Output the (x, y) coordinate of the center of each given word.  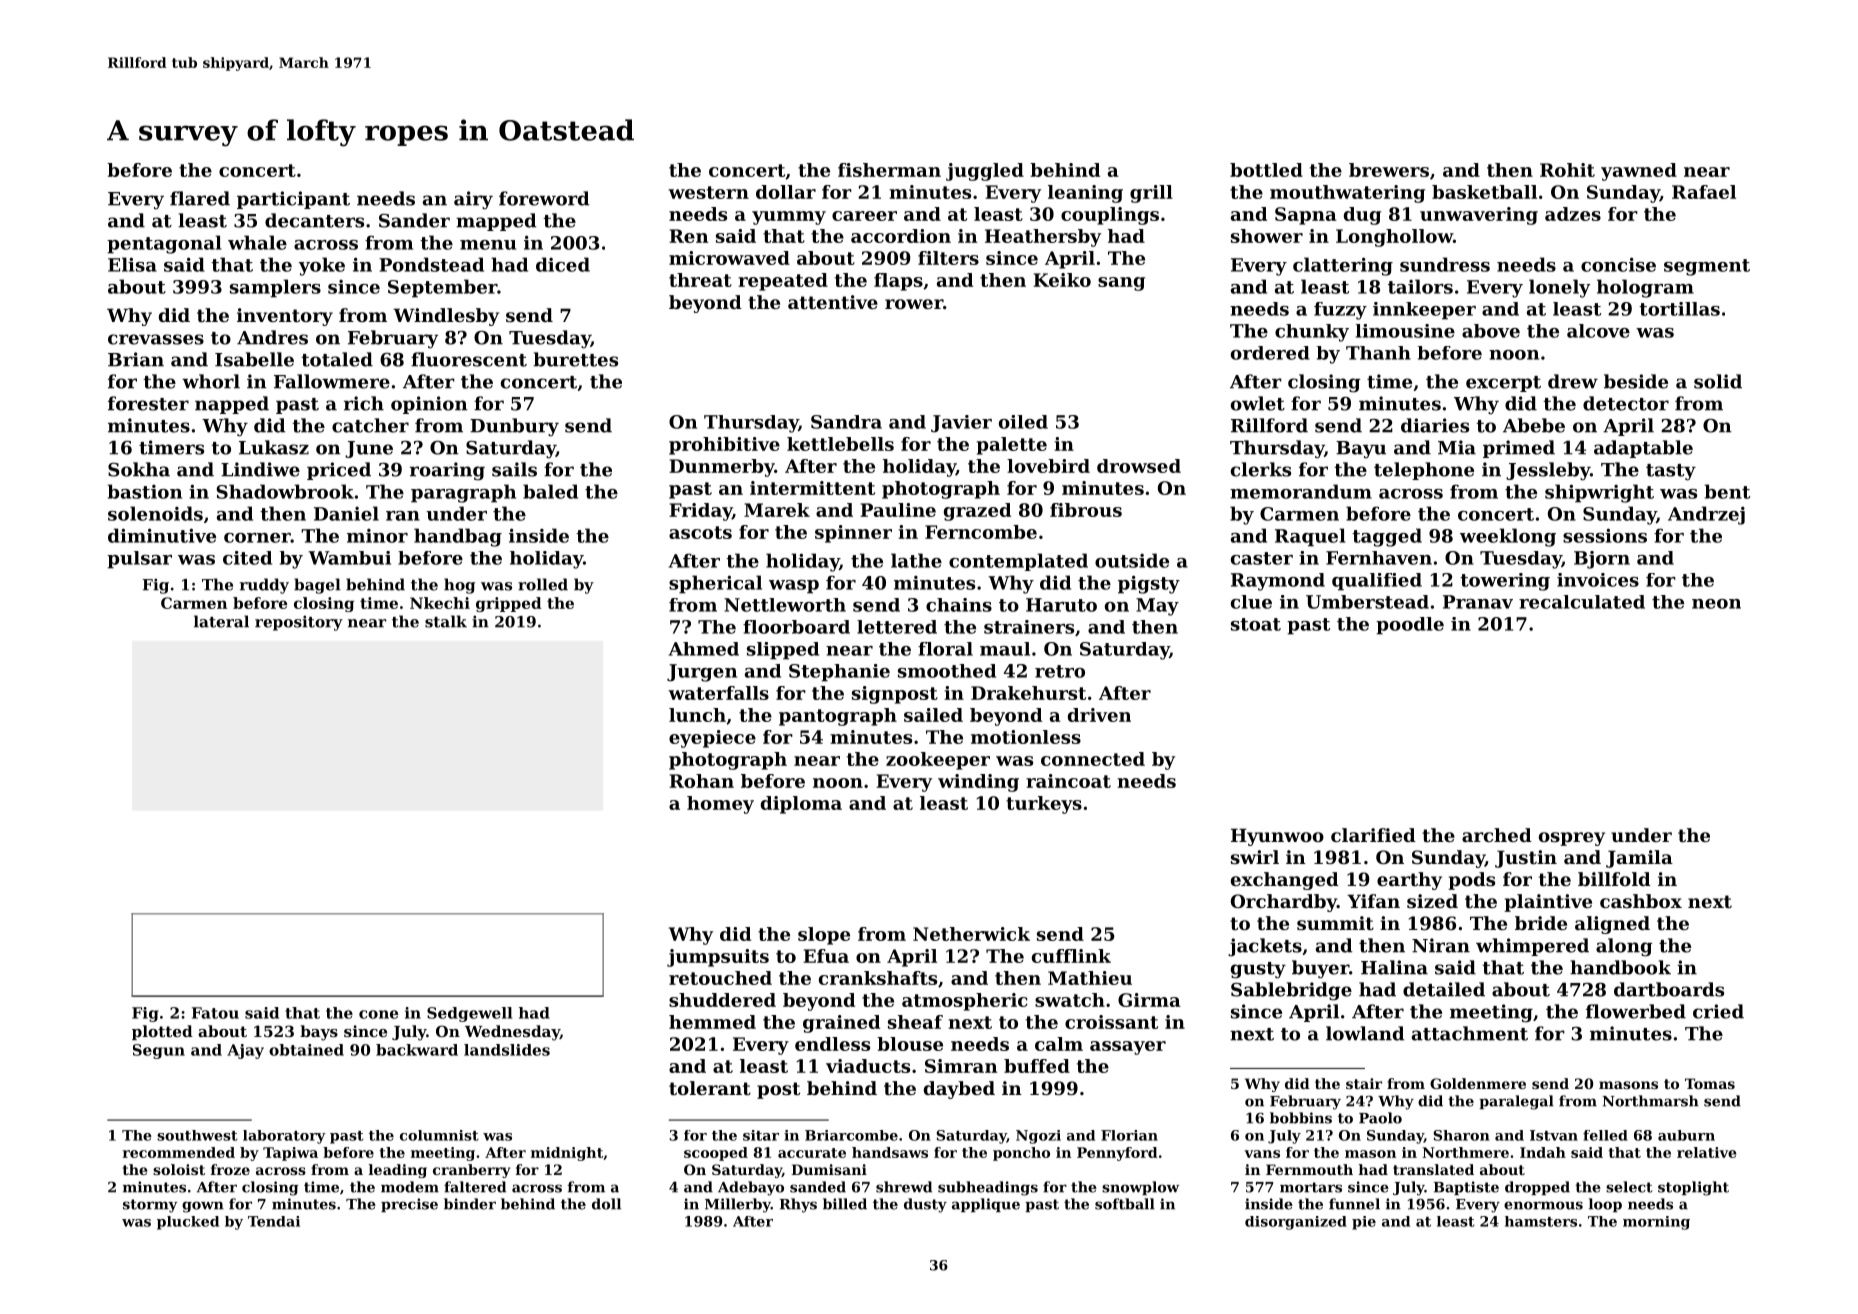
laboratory (284, 1137)
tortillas (1679, 309)
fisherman (889, 170)
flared (200, 198)
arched (1497, 835)
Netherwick (971, 934)
